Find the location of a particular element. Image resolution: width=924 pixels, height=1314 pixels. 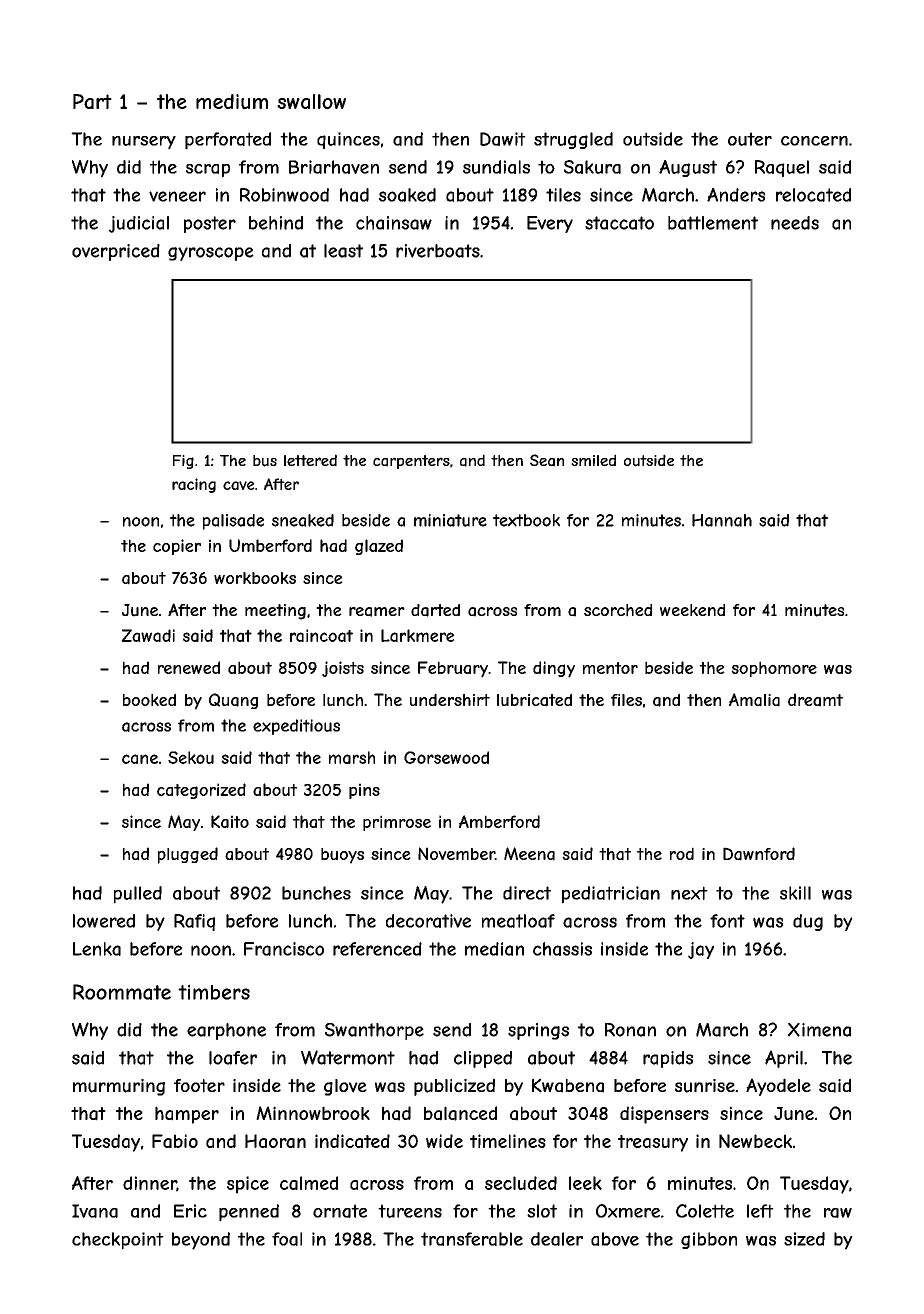

sized is located at coordinates (804, 1239).
